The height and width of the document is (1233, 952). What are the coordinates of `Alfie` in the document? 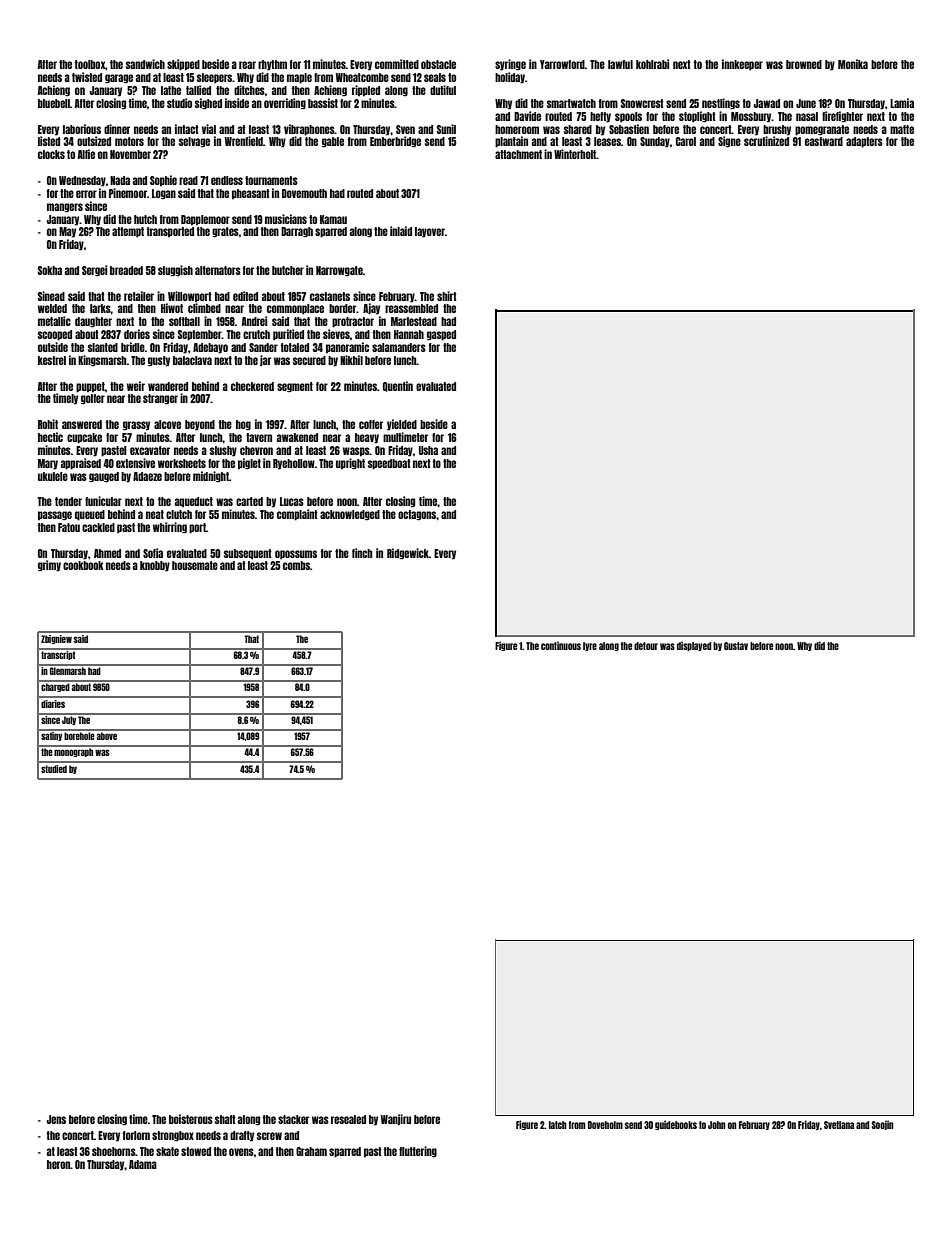 It's located at (86, 154).
